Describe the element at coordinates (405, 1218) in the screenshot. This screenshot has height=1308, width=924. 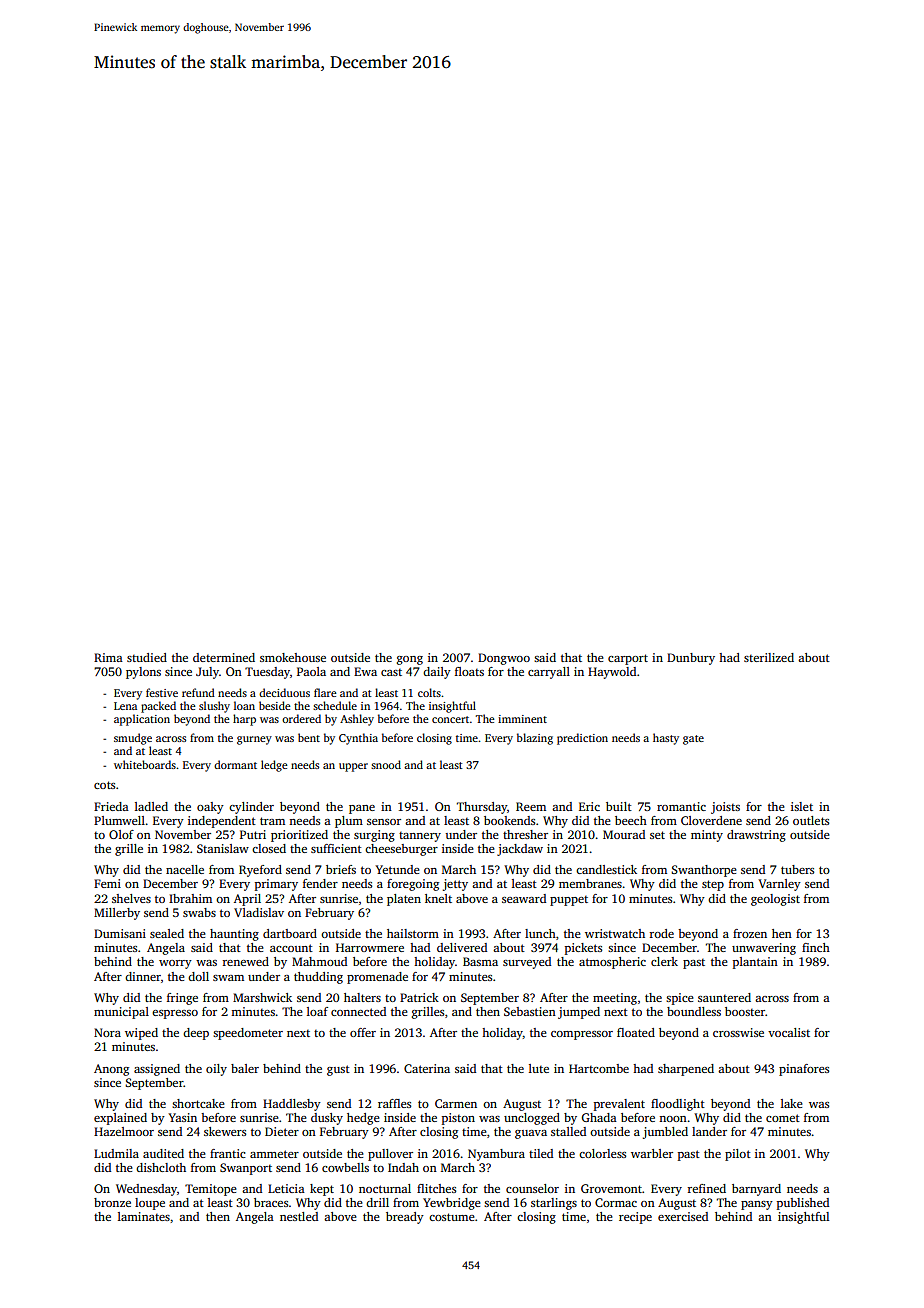
I see `bready` at that location.
